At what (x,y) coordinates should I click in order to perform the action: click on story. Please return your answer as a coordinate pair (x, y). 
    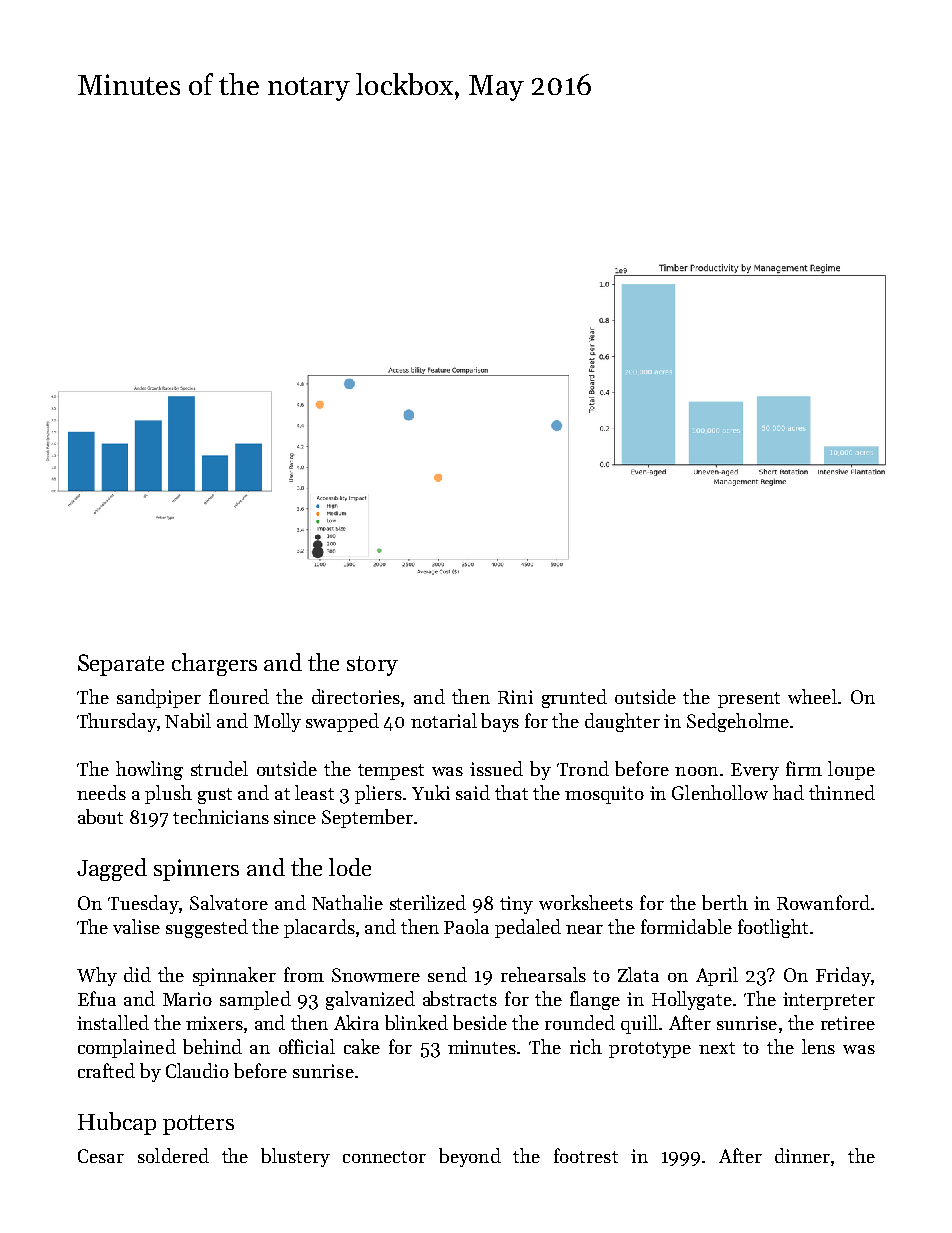
    Looking at the image, I should click on (372, 666).
